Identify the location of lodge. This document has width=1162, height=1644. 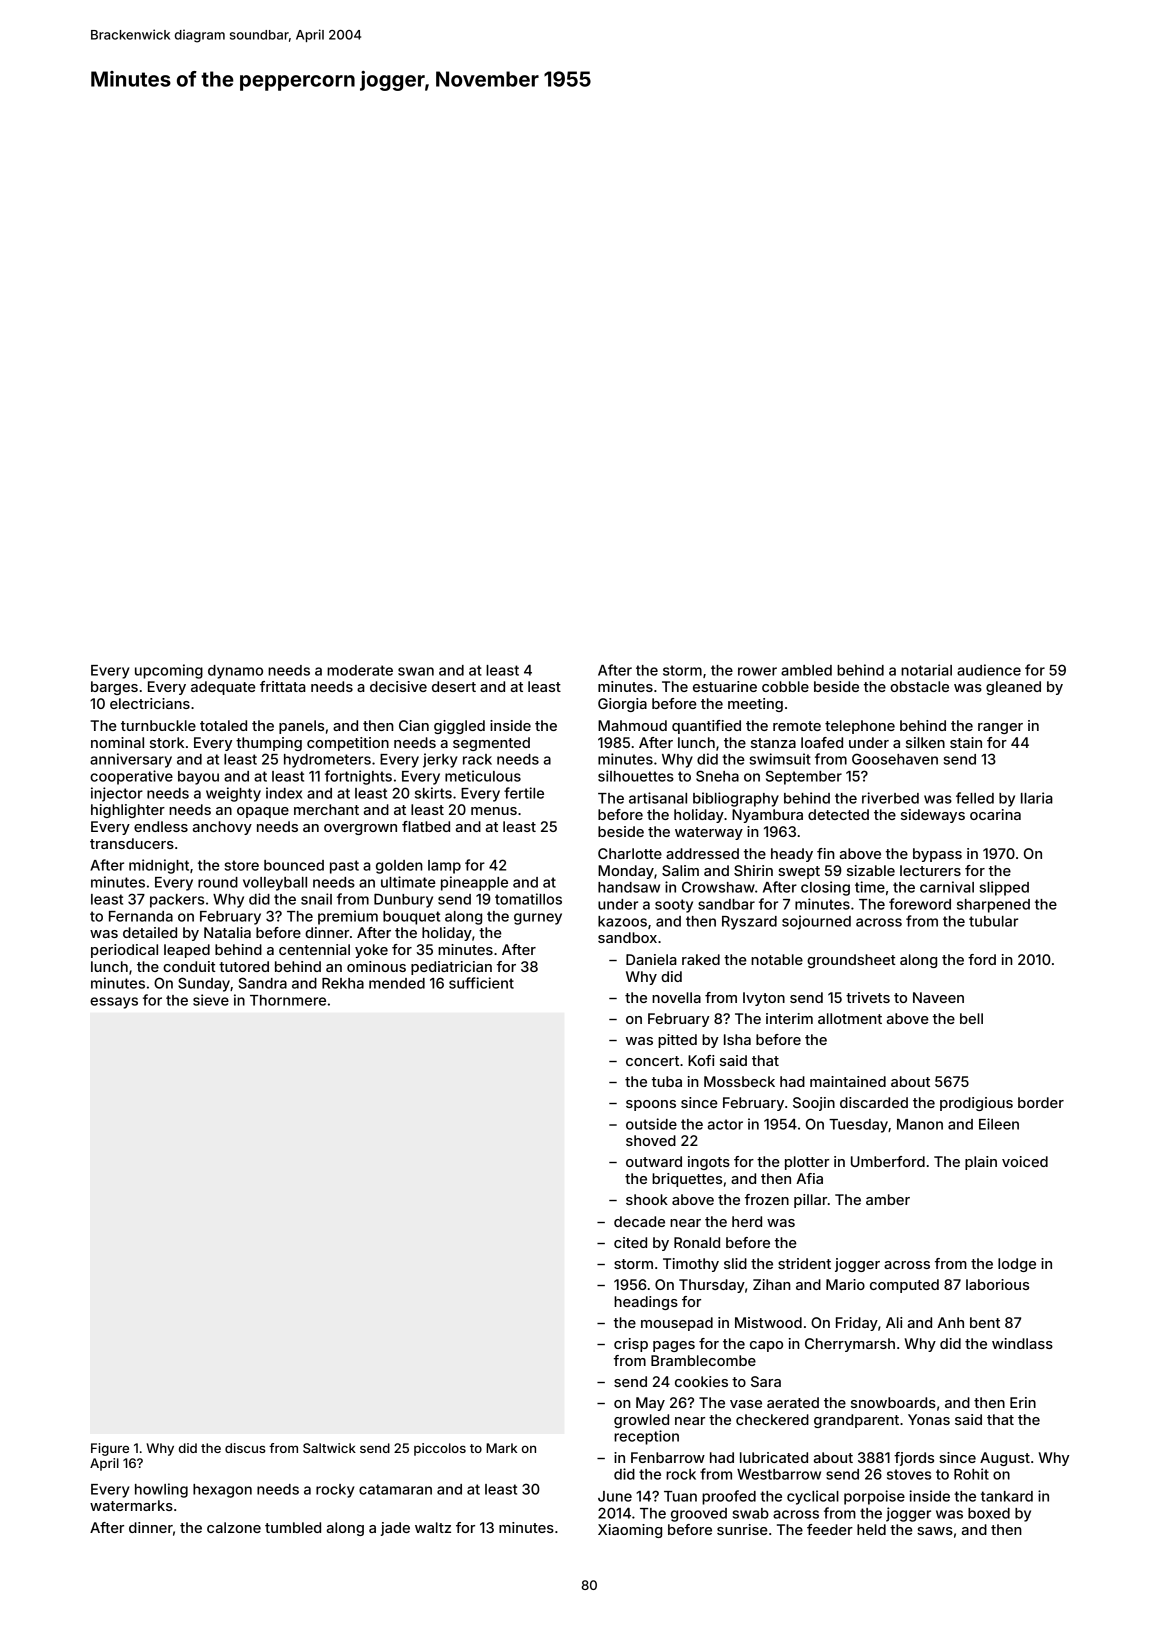
(1017, 1265).
